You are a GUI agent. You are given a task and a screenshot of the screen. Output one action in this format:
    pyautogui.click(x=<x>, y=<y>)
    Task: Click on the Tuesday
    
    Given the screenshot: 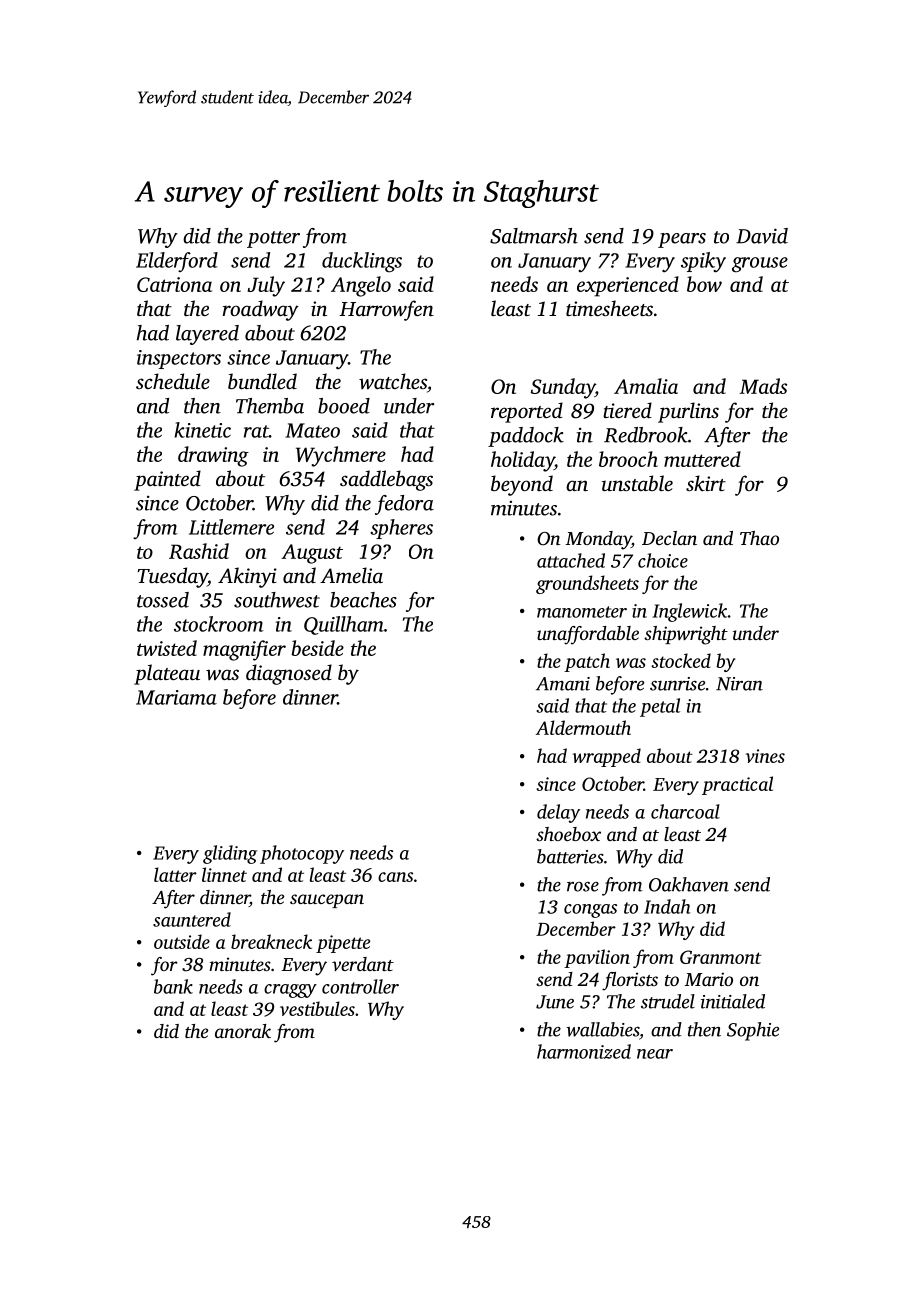 What is the action you would take?
    pyautogui.click(x=172, y=577)
